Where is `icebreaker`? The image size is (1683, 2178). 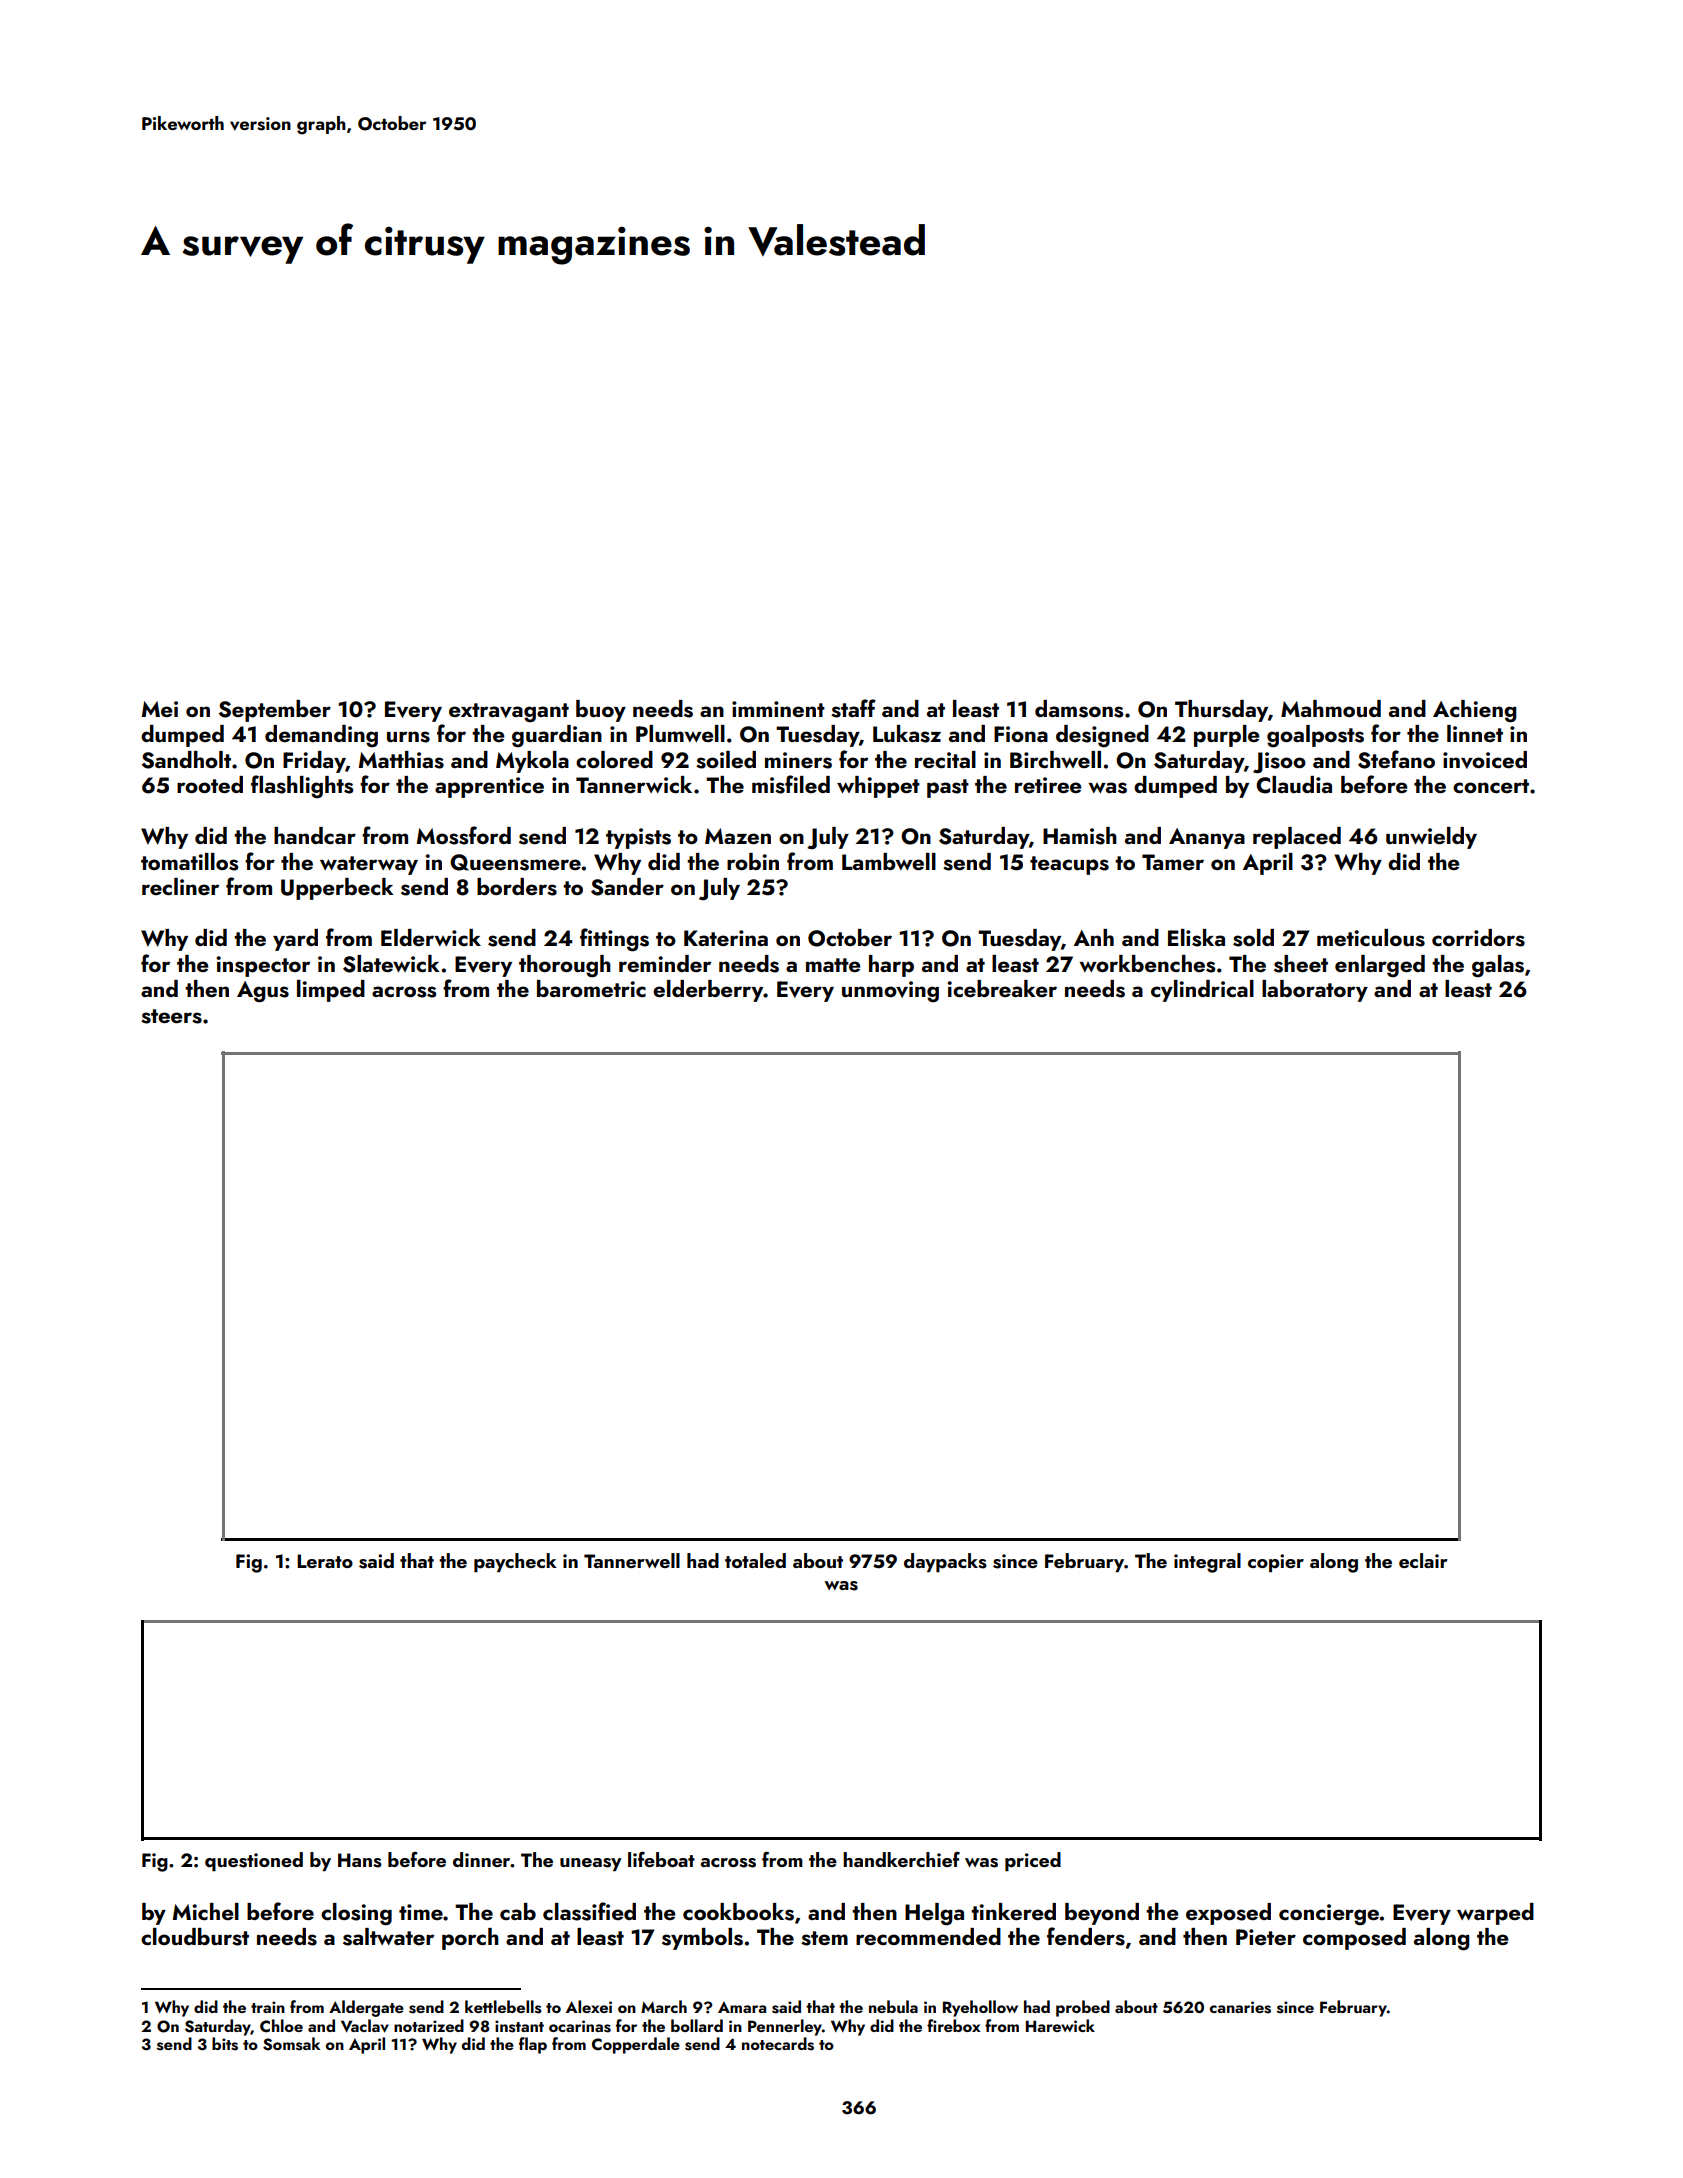
icebreaker is located at coordinates (1002, 988).
